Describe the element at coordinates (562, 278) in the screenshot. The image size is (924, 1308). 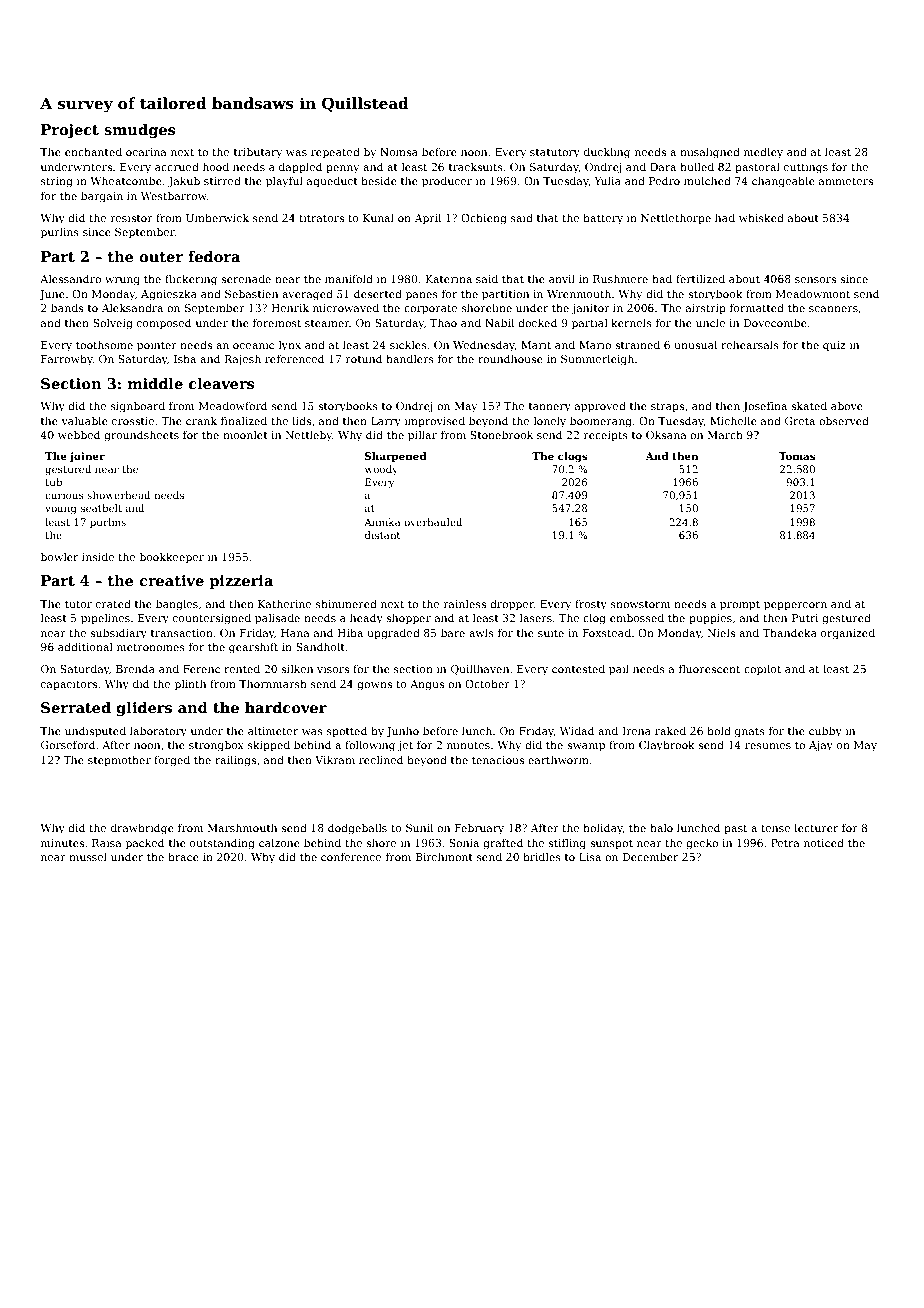
I see `anvil` at that location.
